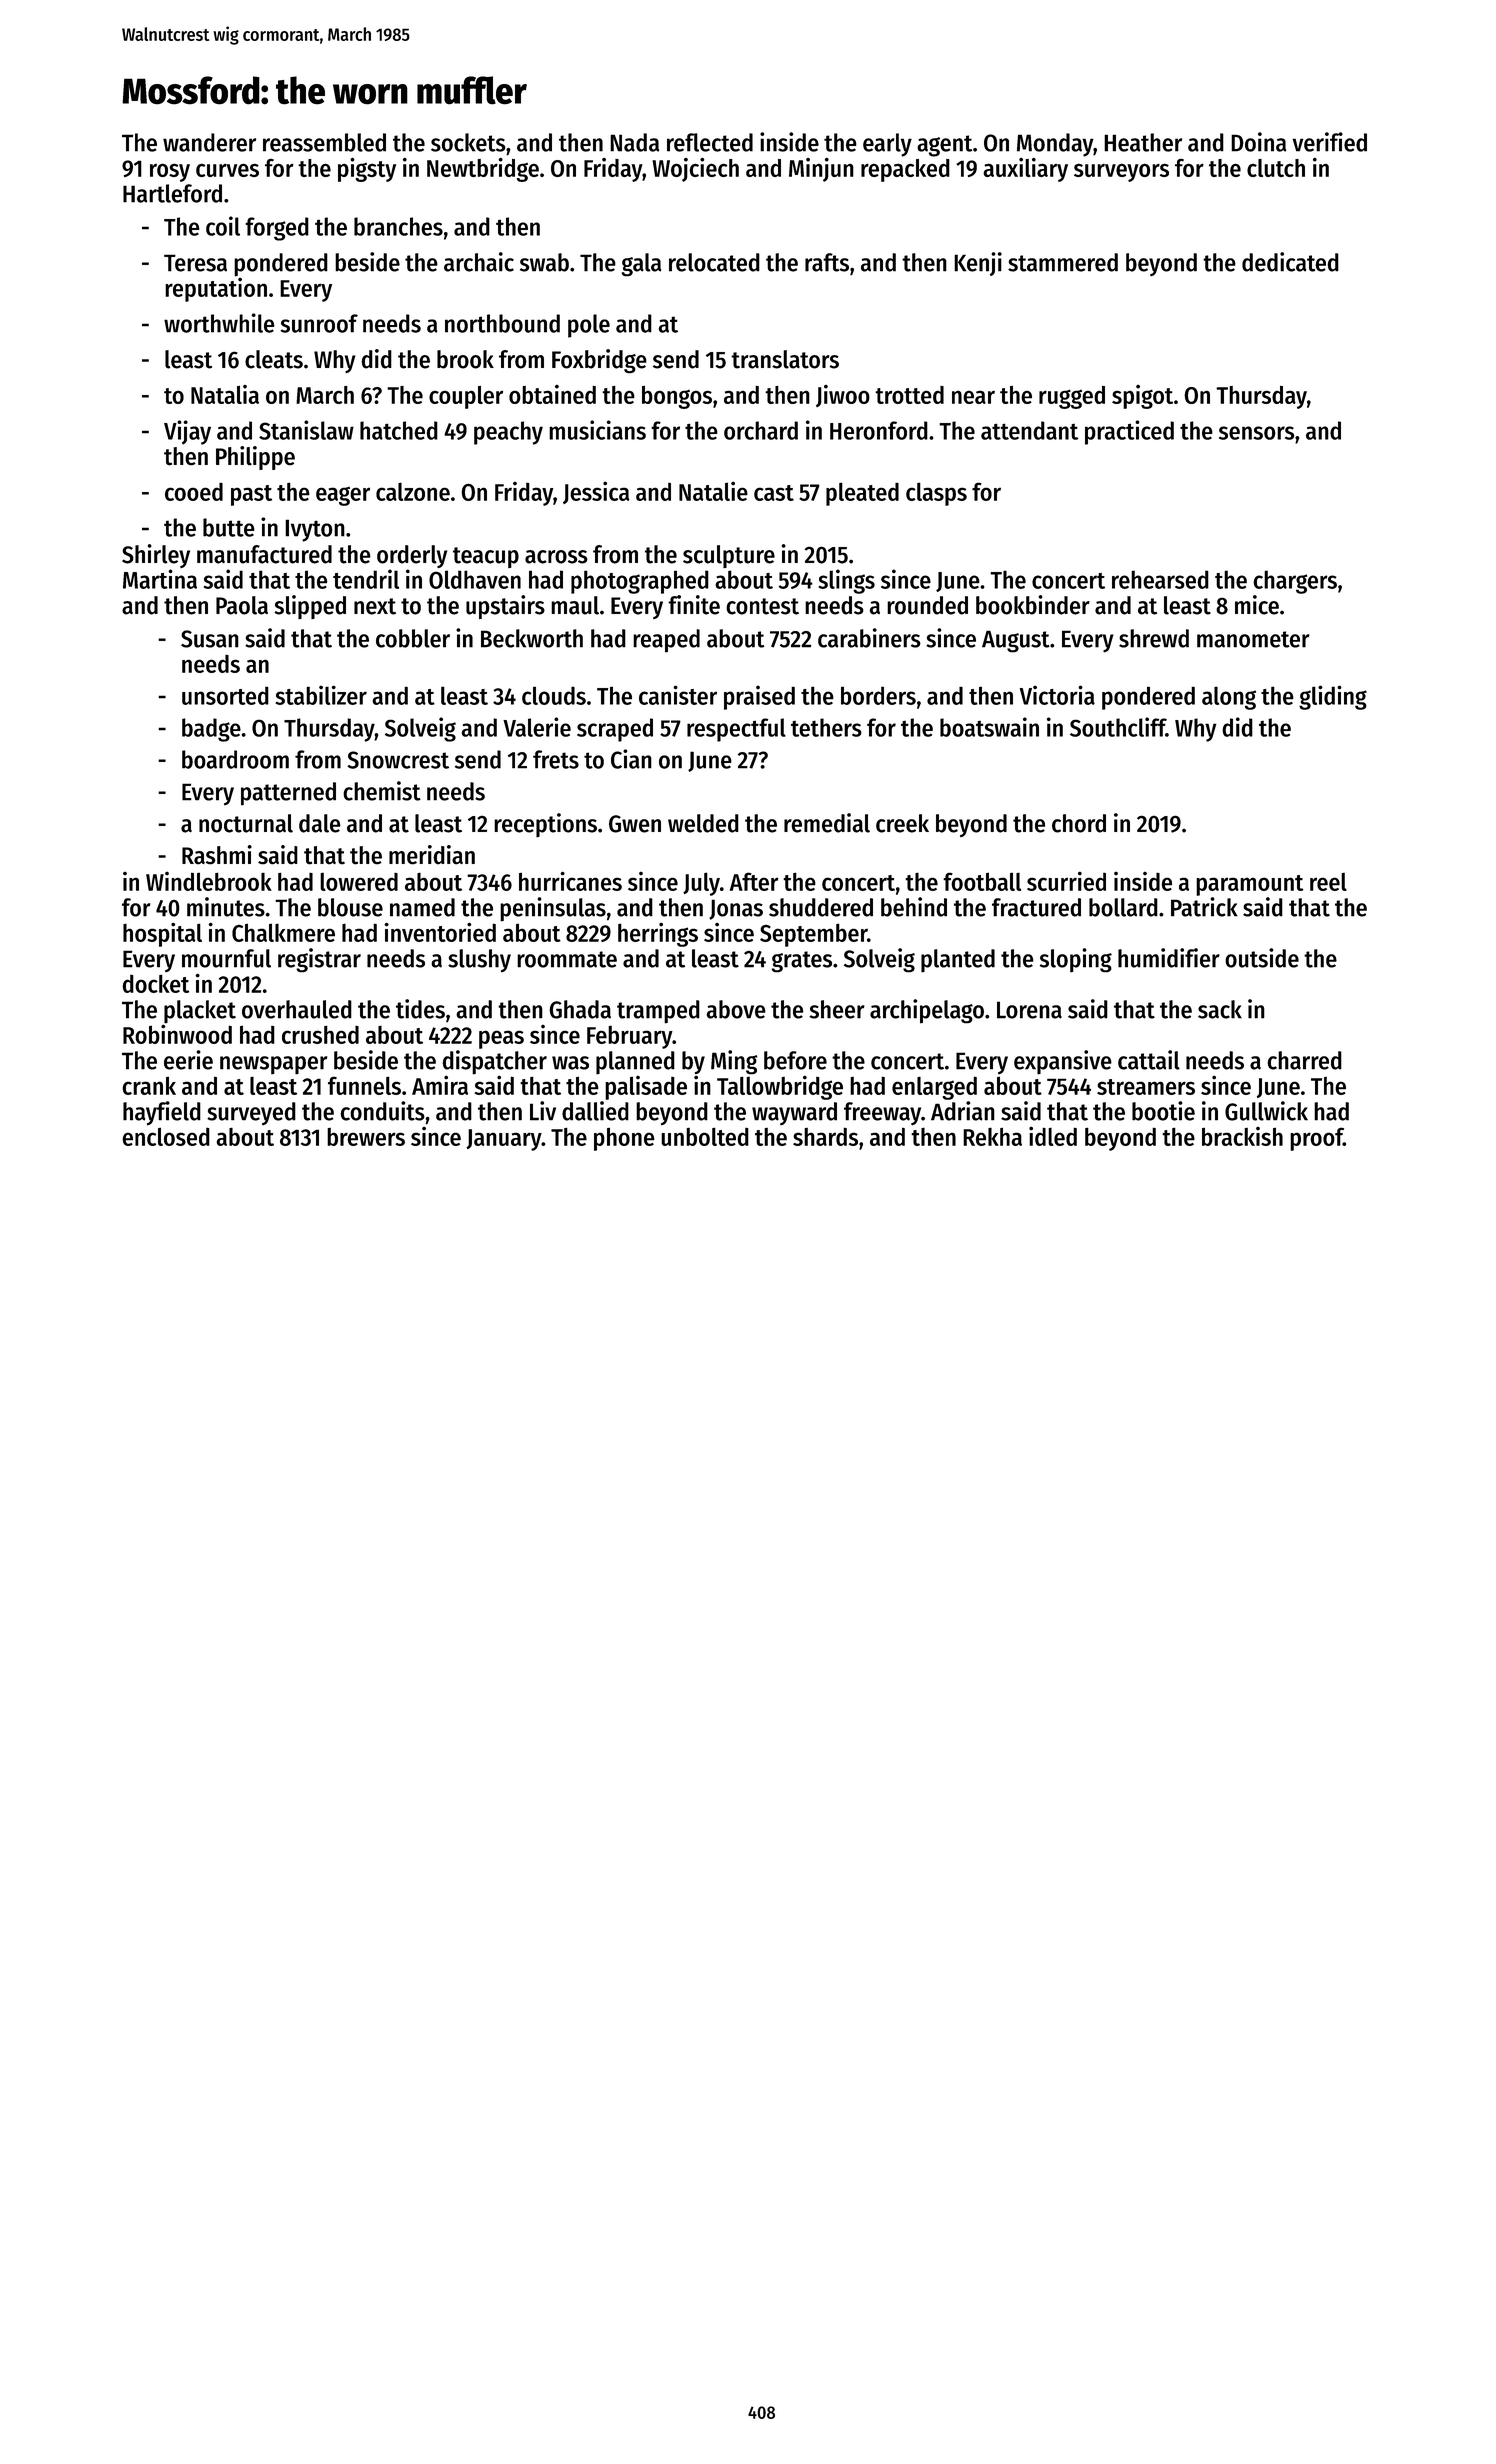 This document has width=1496, height=2464. Describe the element at coordinates (624, 1139) in the document. I see `phone` at that location.
